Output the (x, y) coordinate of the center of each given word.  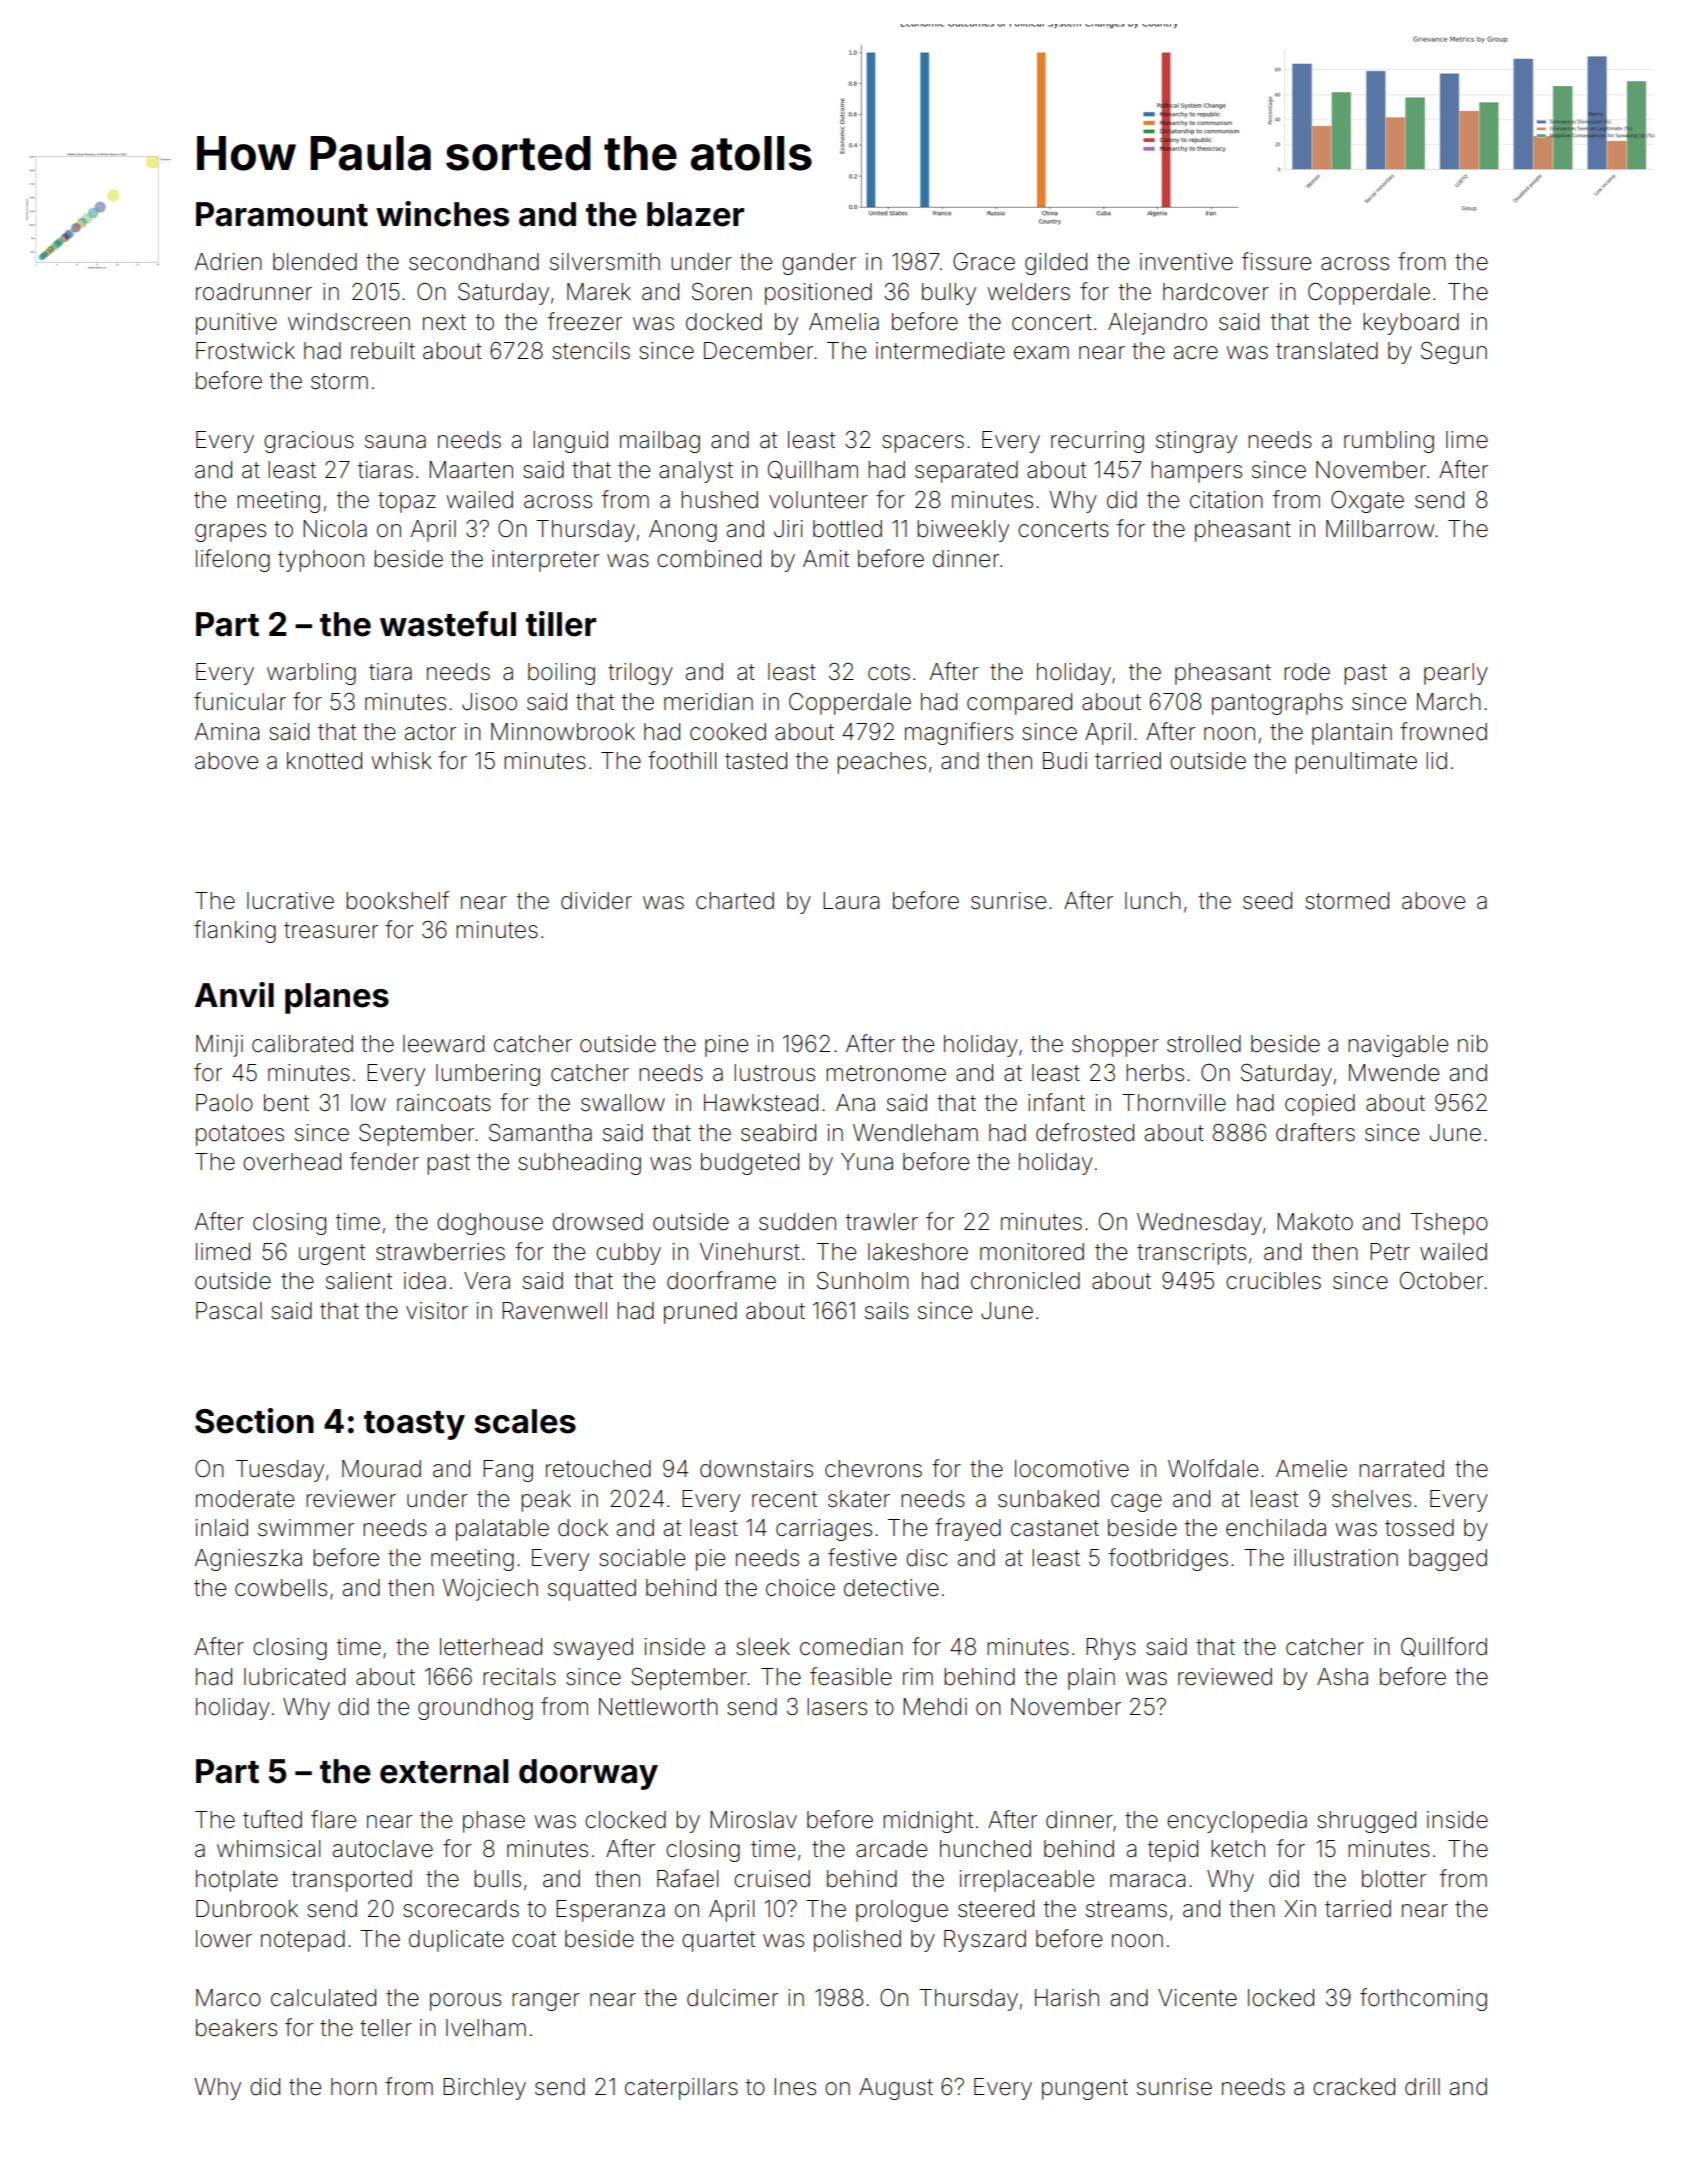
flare (333, 1819)
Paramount (282, 214)
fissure (1276, 261)
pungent (1085, 2089)
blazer (695, 214)
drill (1422, 2087)
